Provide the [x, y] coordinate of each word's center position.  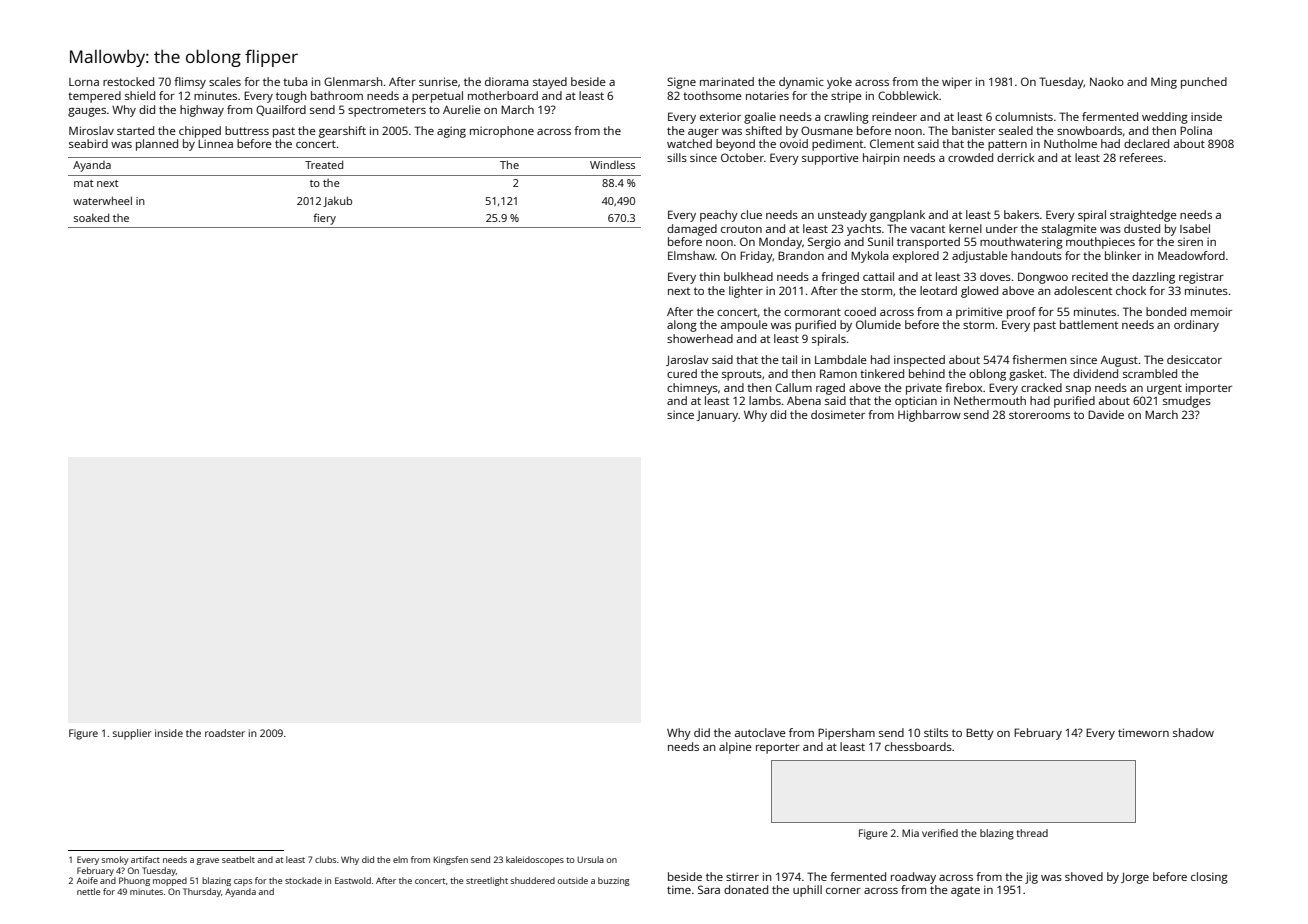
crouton [741, 229]
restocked [128, 81]
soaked [91, 217]
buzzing [614, 881]
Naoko [1107, 81]
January [717, 416]
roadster [225, 733]
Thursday [202, 892]
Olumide [878, 324]
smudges [1187, 402]
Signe [681, 83]
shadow [1193, 732]
